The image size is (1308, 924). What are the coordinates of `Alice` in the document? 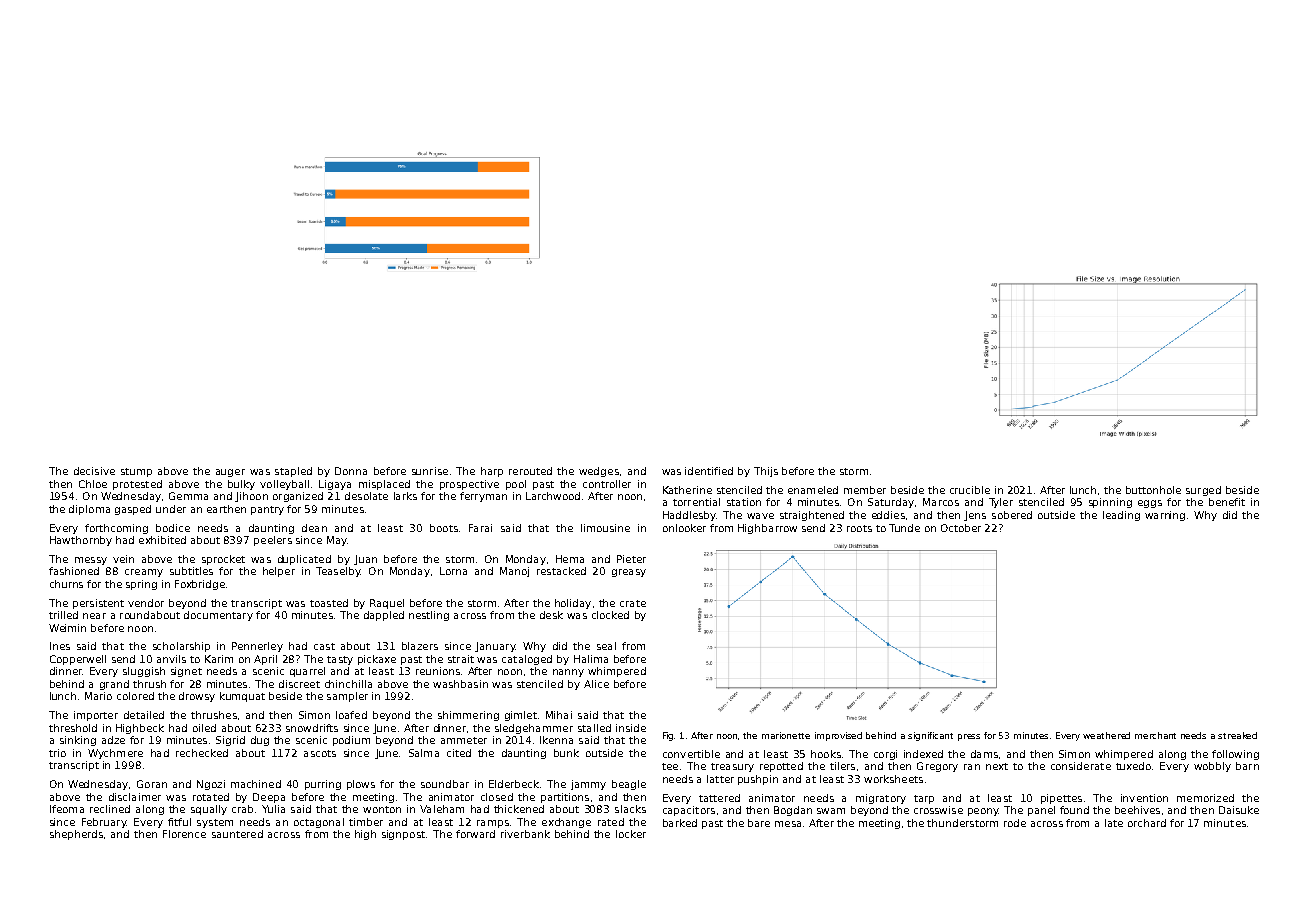 It's located at (596, 684).
